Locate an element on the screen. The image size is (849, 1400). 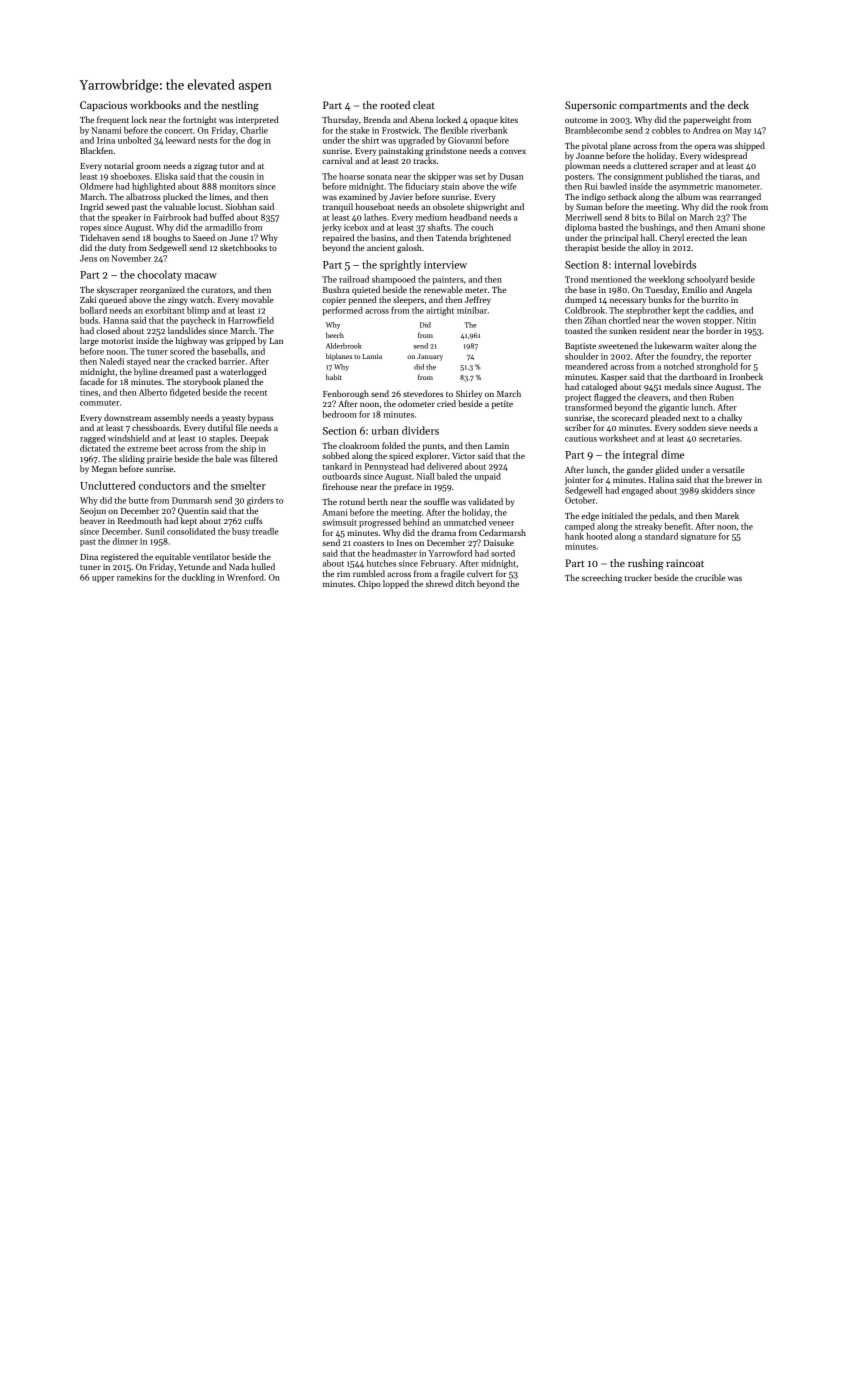
May is located at coordinates (743, 131).
